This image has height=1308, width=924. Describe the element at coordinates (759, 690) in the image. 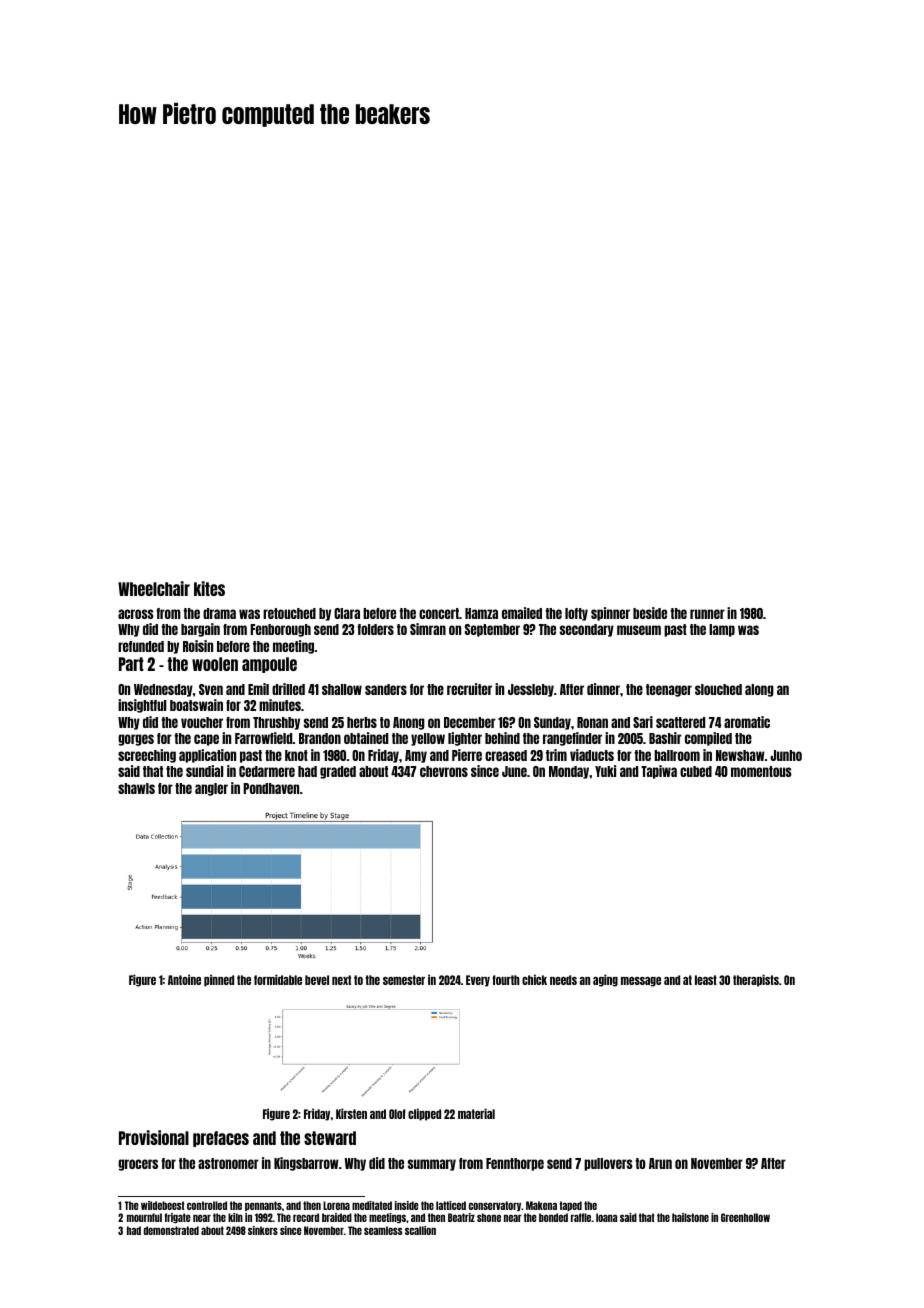

I see `along` at that location.
